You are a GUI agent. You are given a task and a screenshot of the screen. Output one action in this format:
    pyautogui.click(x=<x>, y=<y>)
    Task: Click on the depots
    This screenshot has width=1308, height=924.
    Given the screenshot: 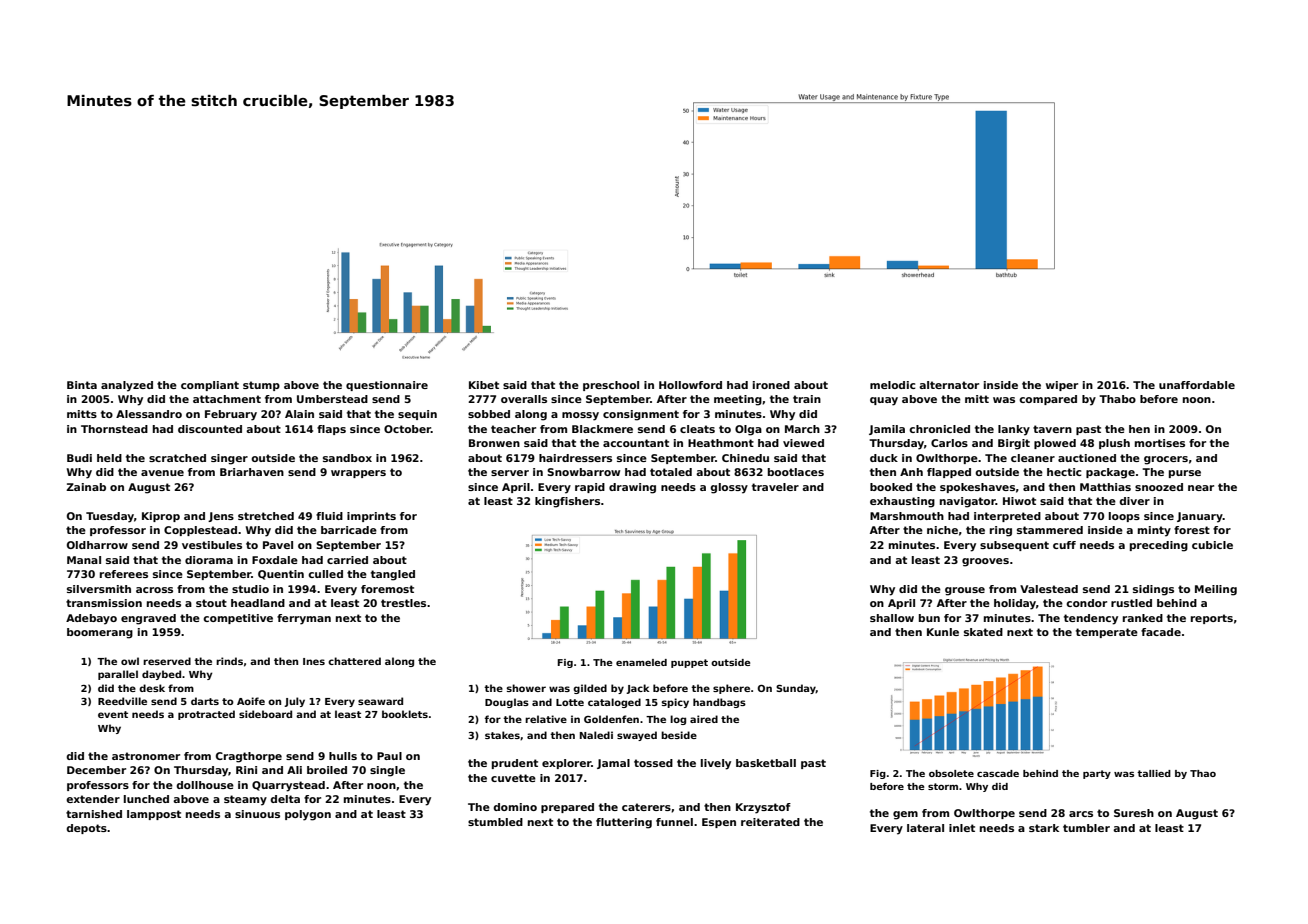 What is the action you would take?
    pyautogui.click(x=86, y=829)
